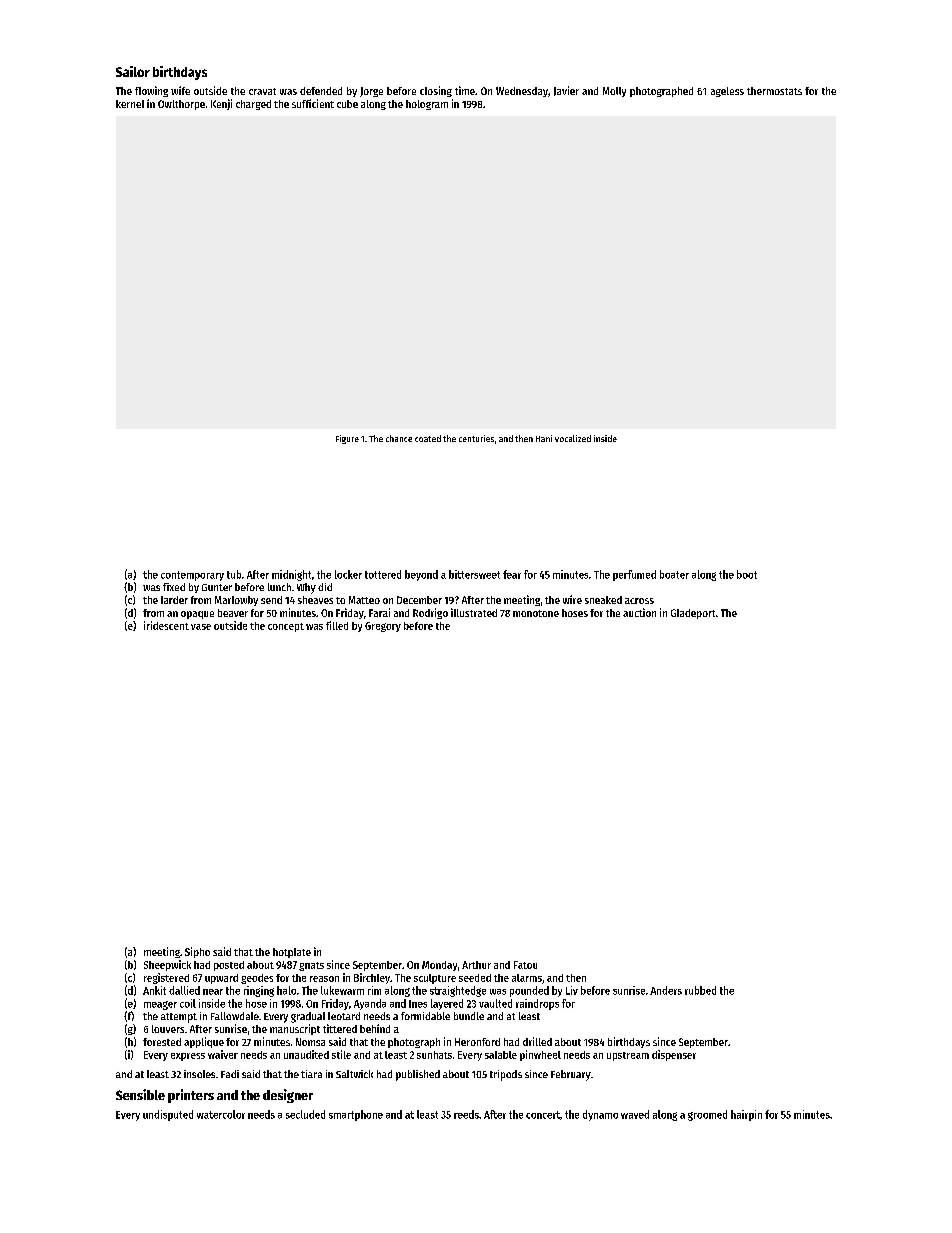 The height and width of the image is (1233, 952). Describe the element at coordinates (253, 105) in the image. I see `charged` at that location.
